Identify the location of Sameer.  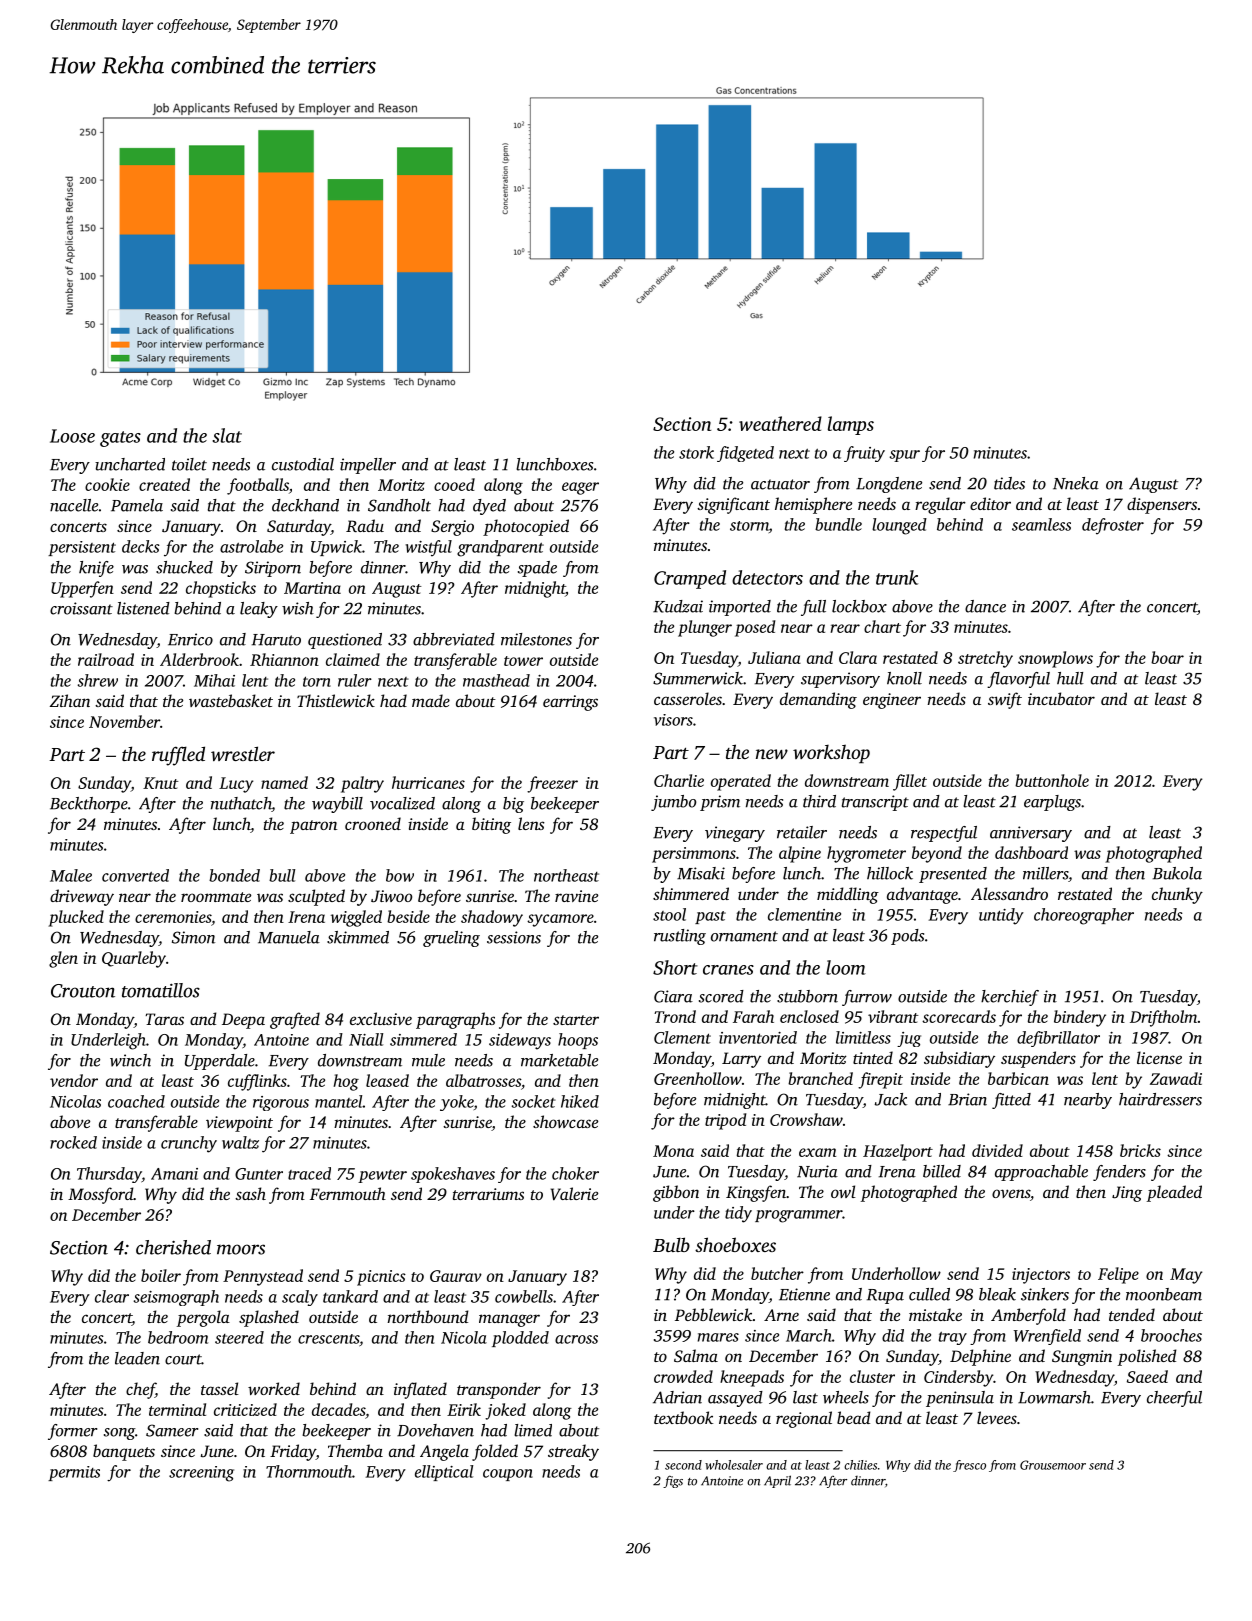
(172, 1430).
